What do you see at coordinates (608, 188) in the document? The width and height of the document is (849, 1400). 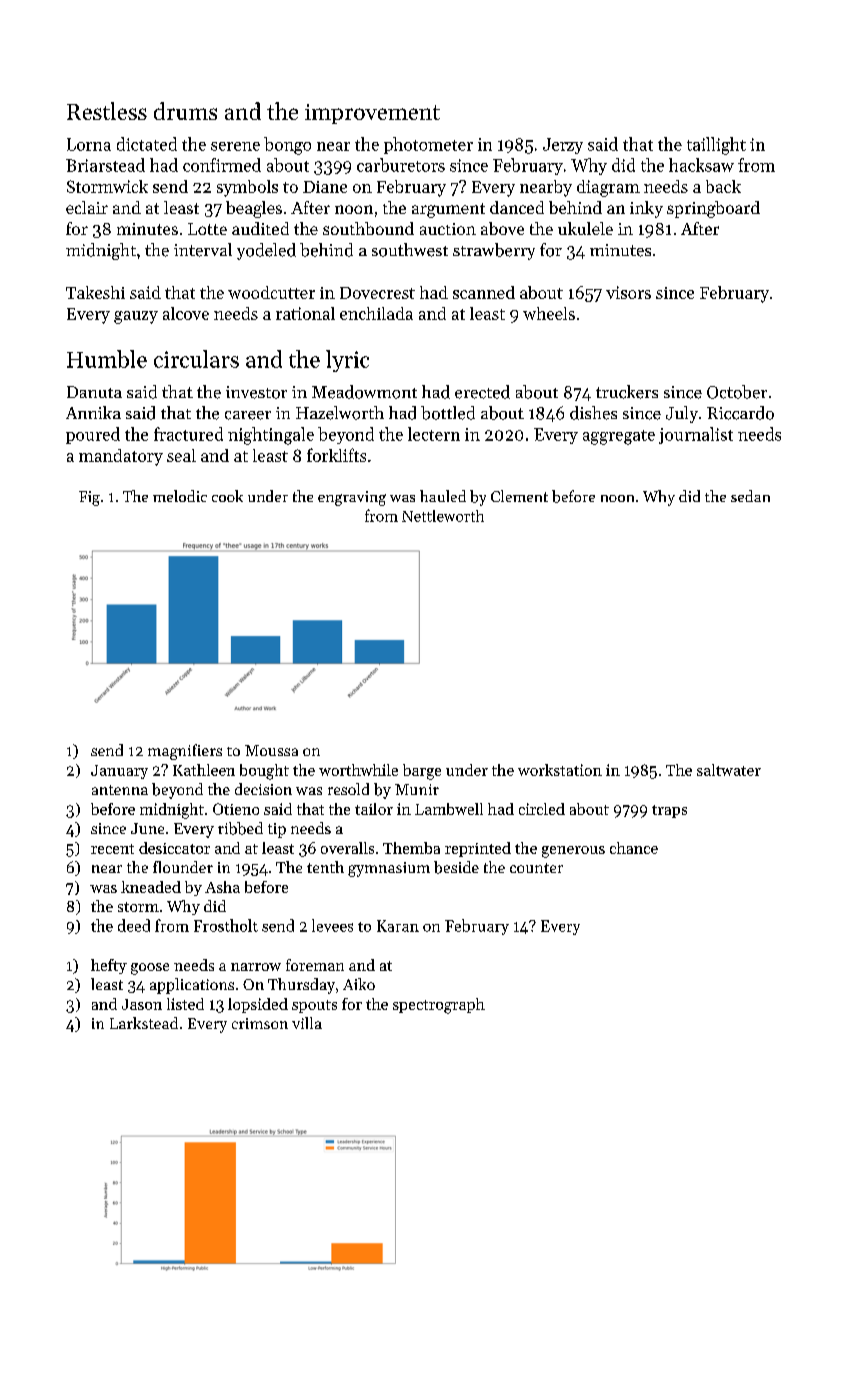 I see `diagram` at bounding box center [608, 188].
